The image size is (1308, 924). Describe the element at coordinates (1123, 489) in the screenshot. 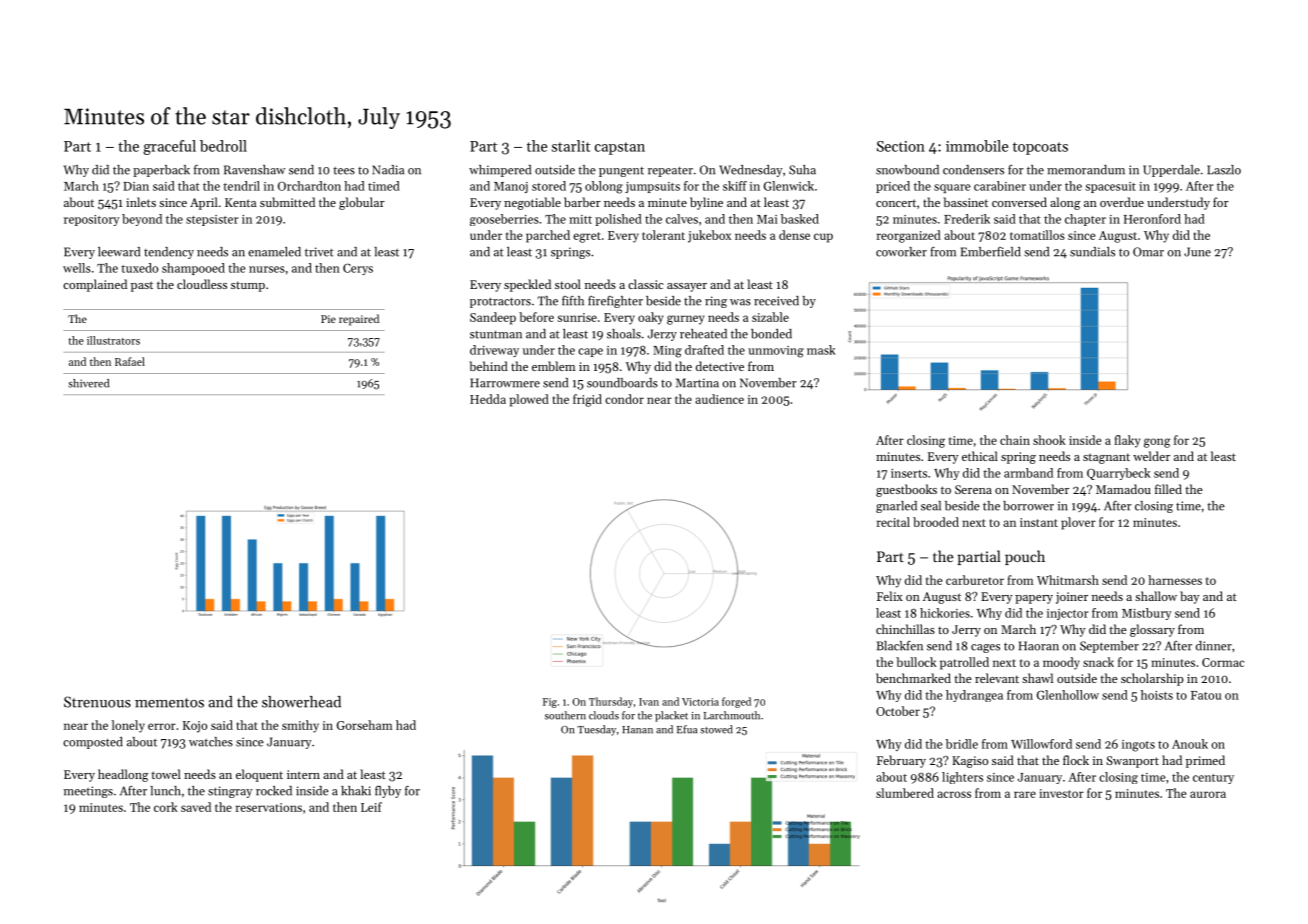

I see `Mamadou` at that location.
